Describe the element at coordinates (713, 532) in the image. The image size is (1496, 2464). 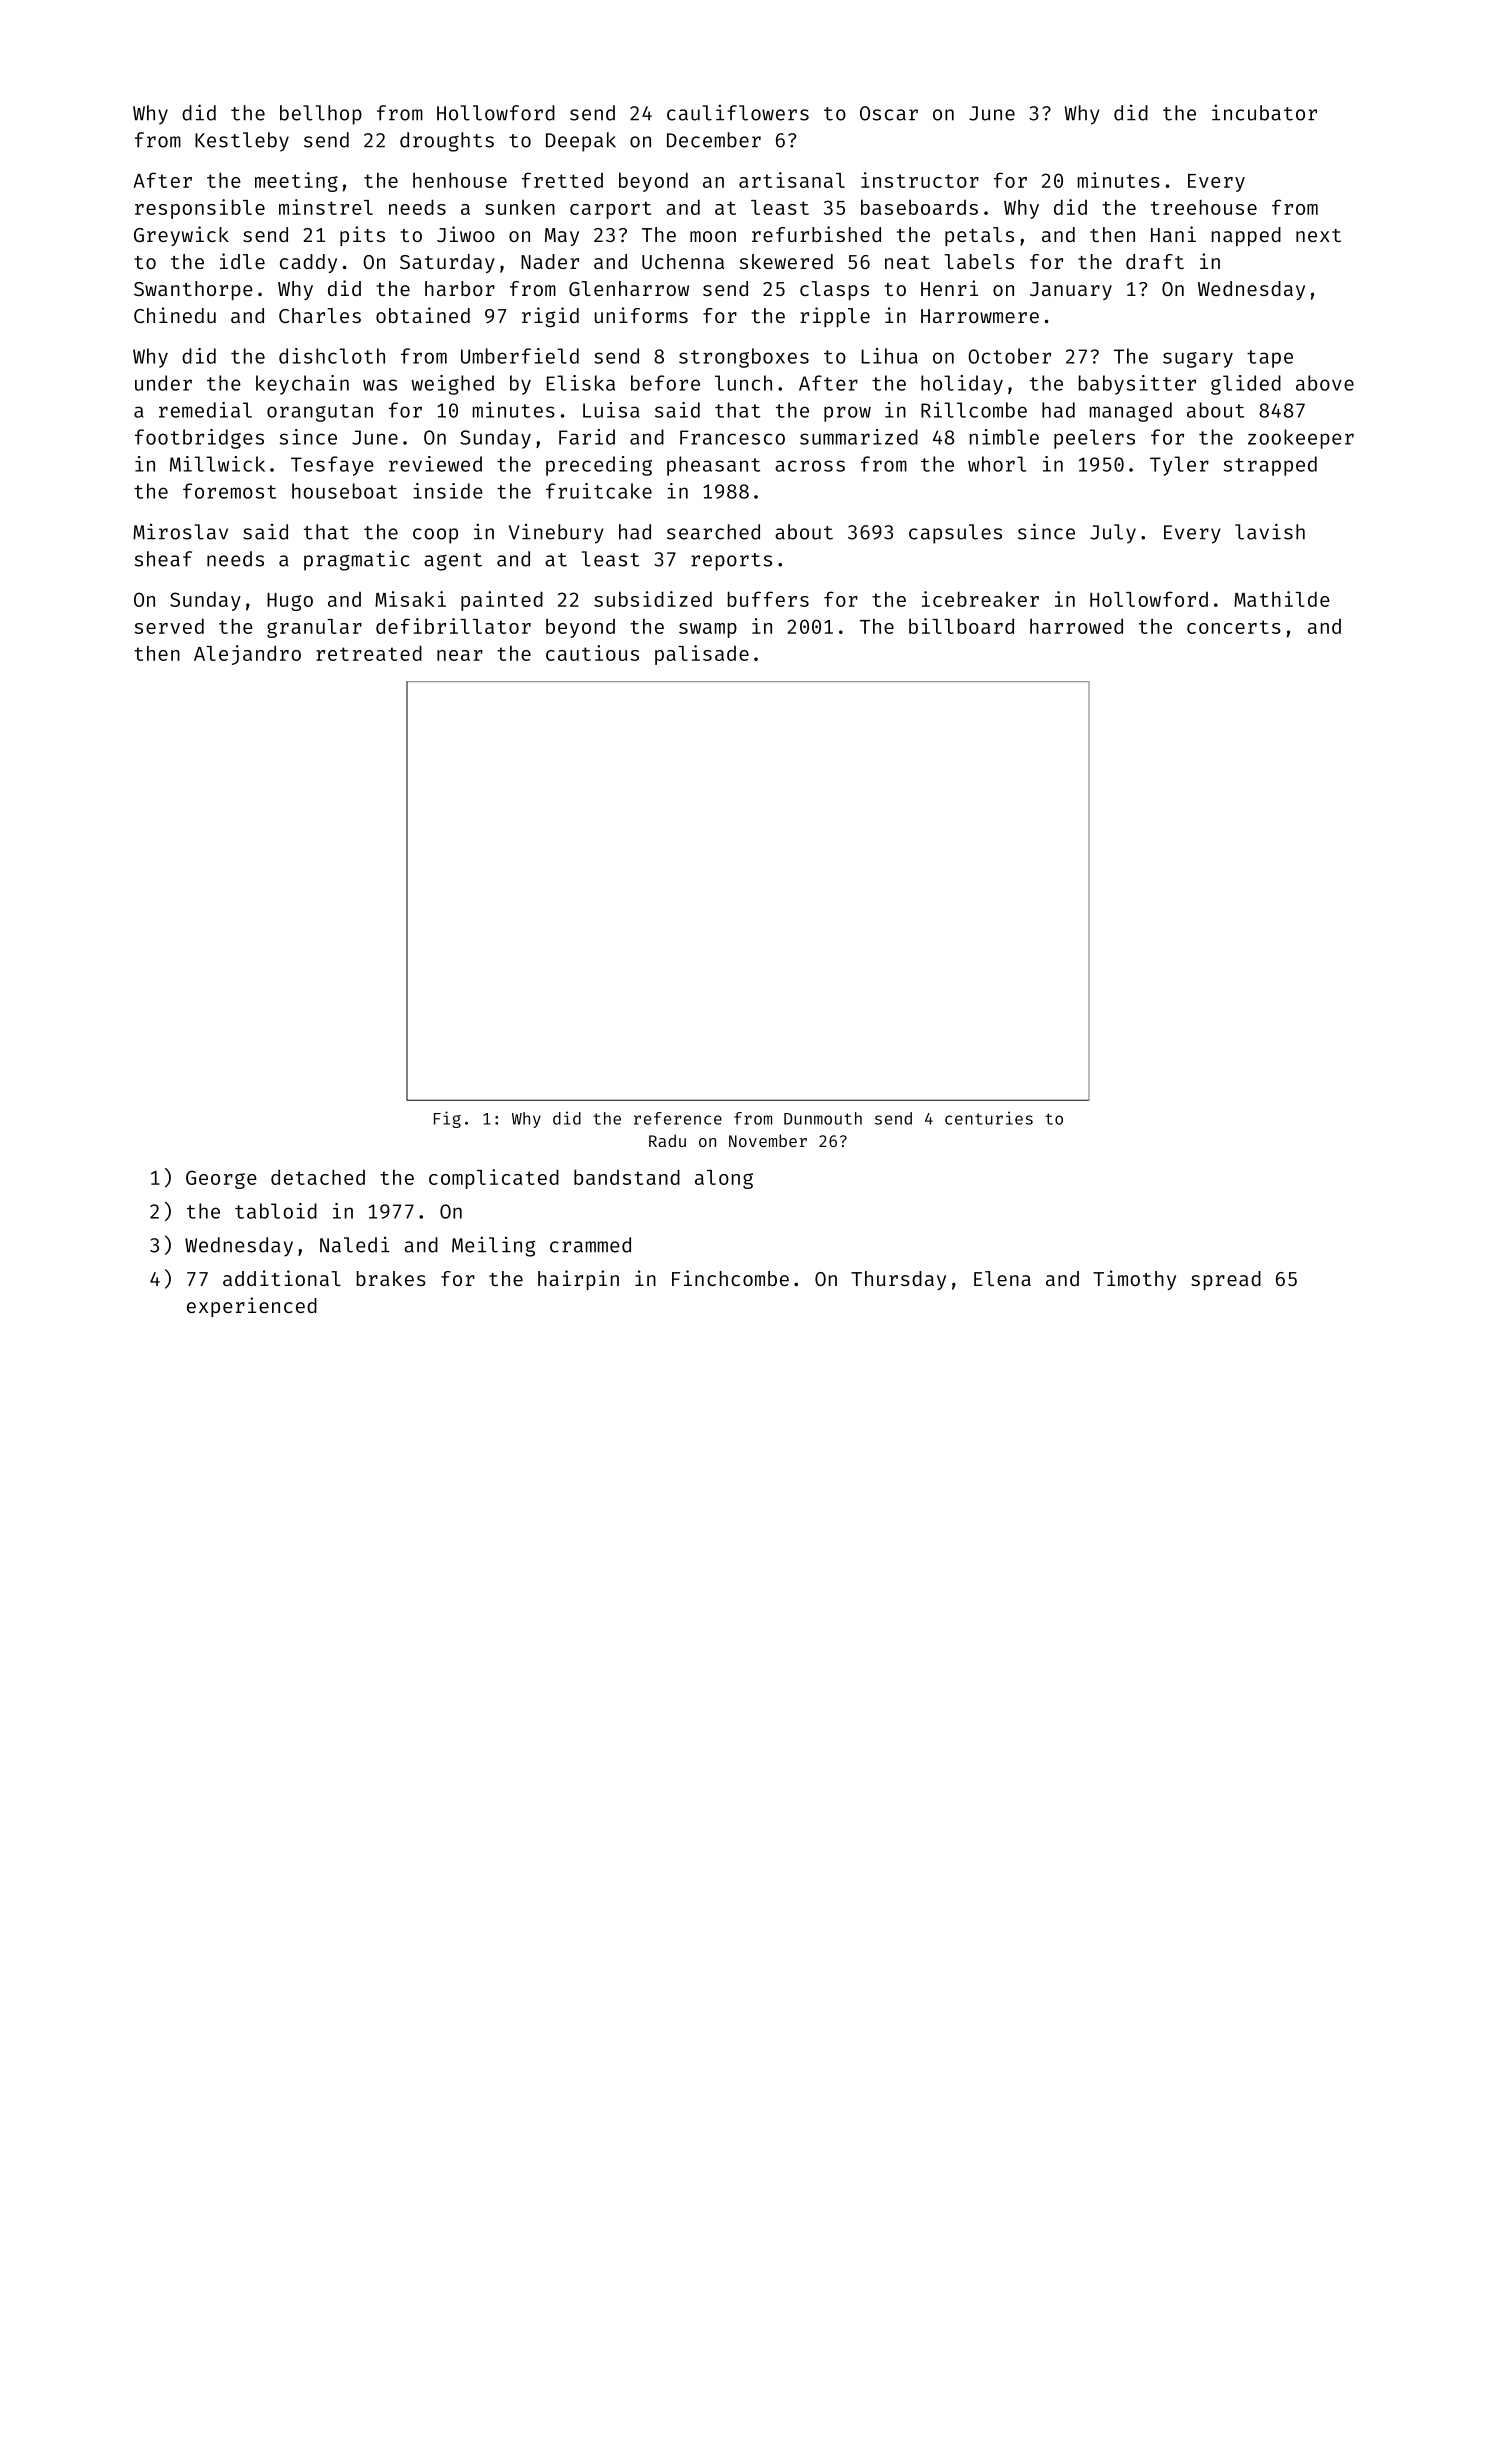
I see `searched` at that location.
